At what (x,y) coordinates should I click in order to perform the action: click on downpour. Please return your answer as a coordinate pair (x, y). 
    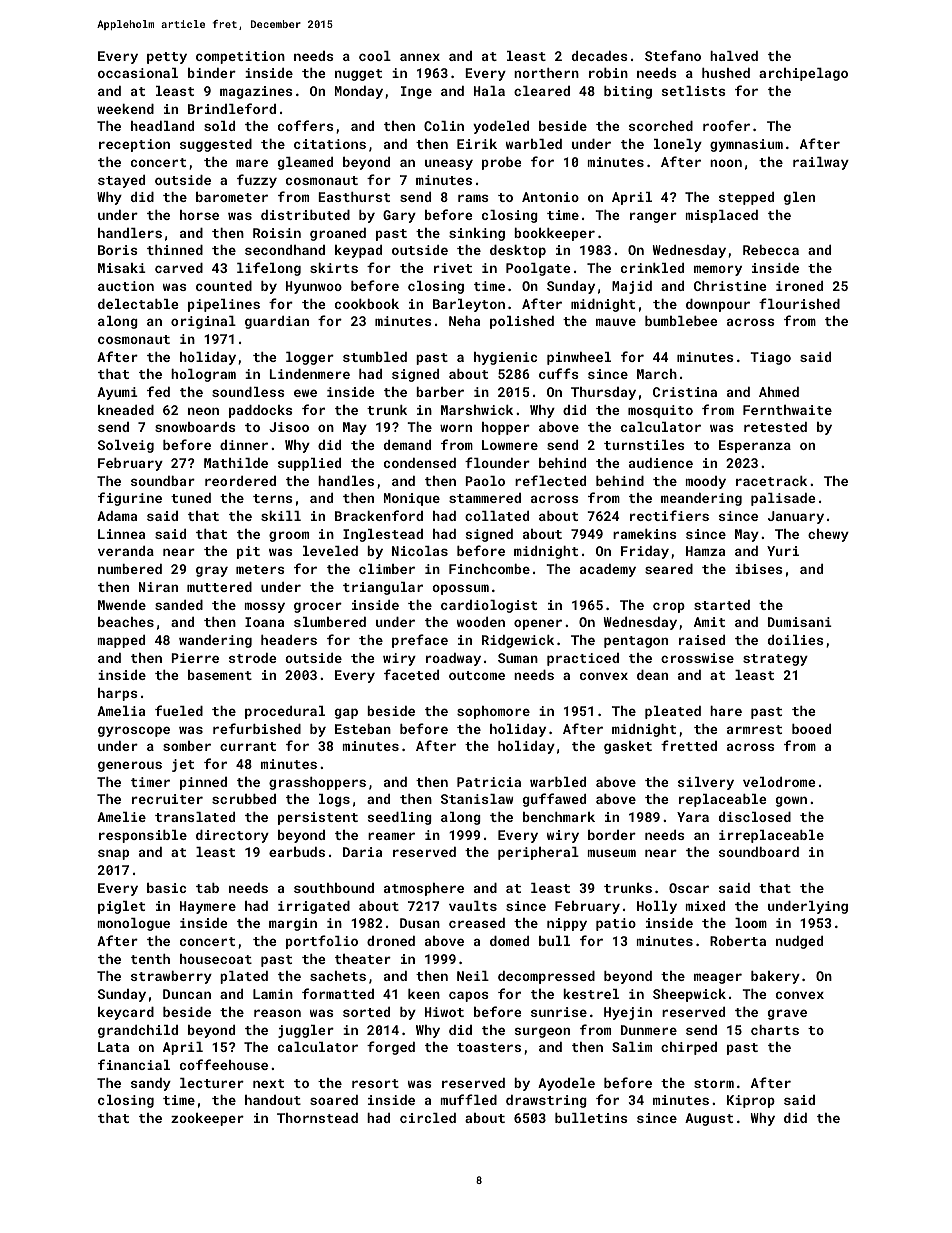
    Looking at the image, I should click on (718, 305).
